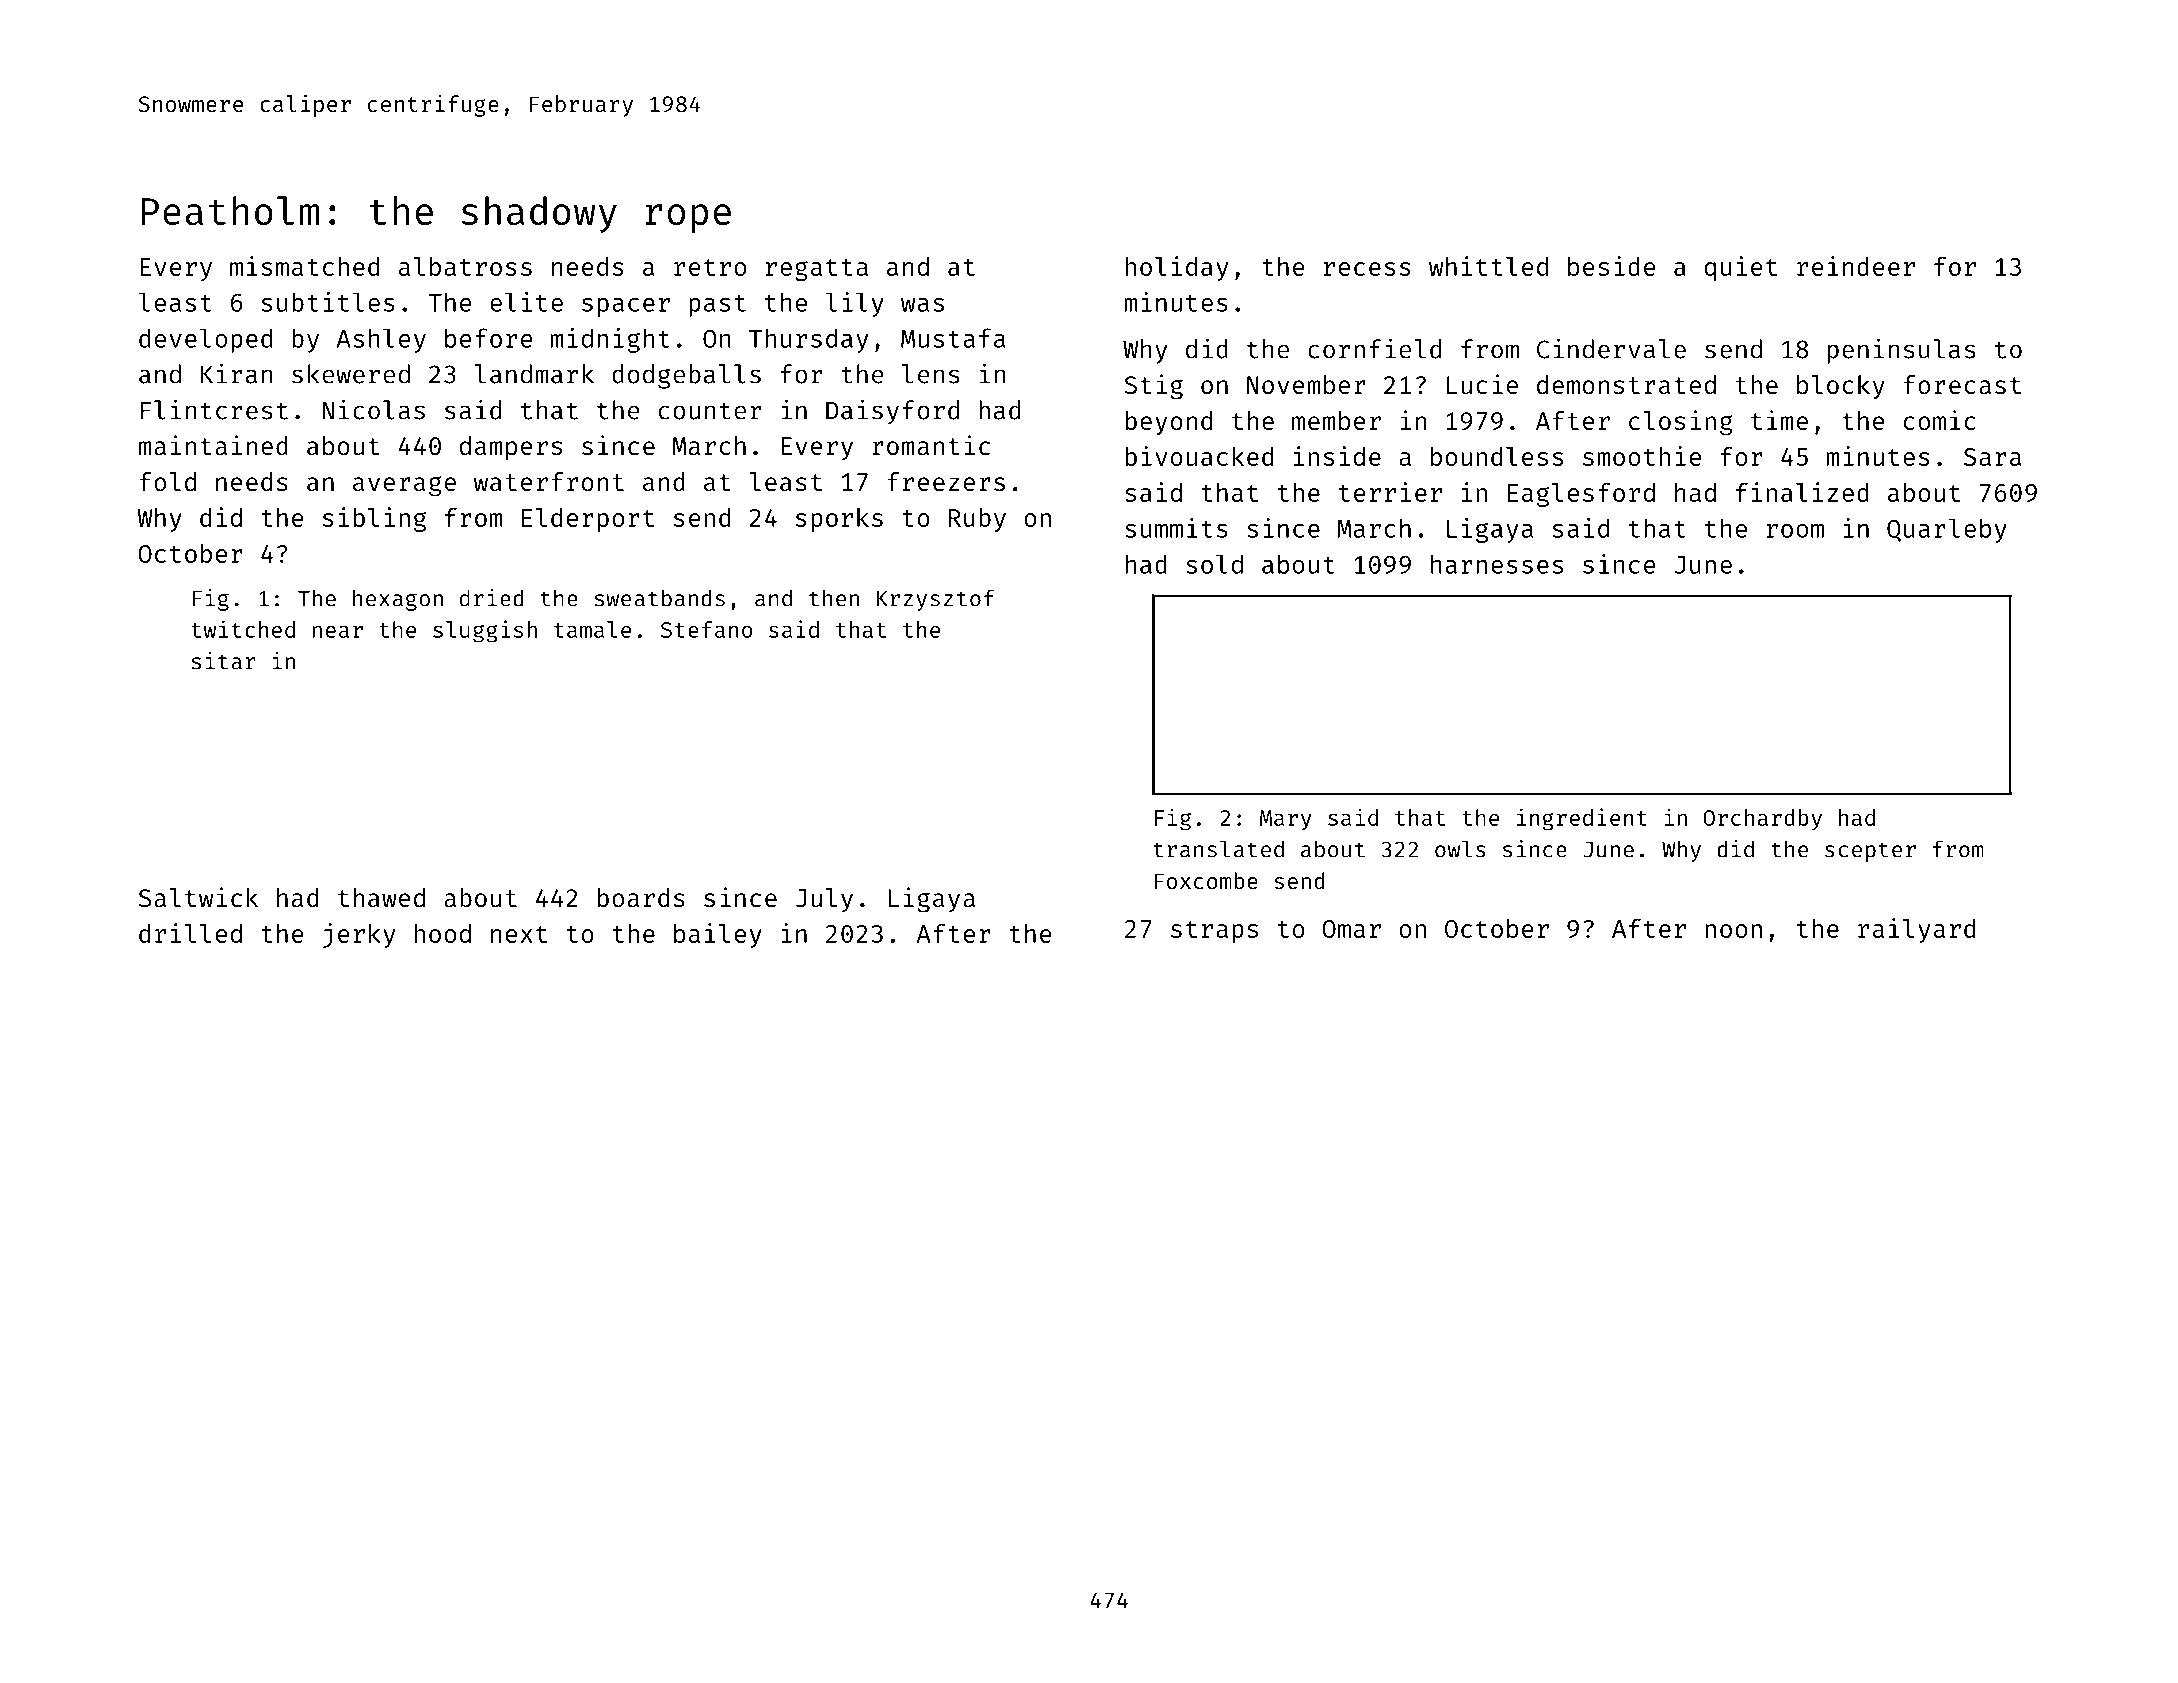 The height and width of the screenshot is (1683, 2178). I want to click on Krzysztof, so click(936, 600).
